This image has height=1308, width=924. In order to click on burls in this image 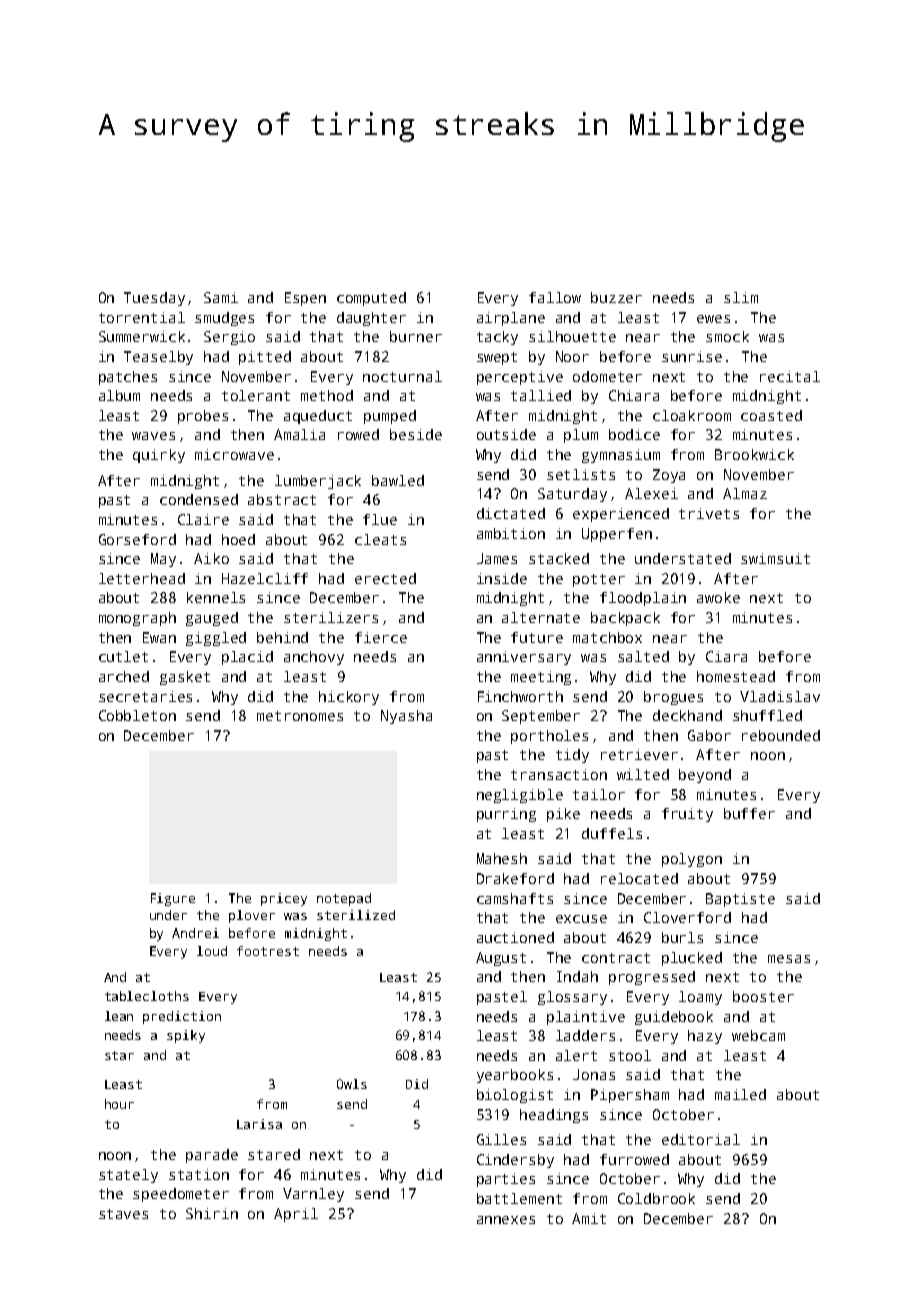, I will do `click(682, 937)`.
